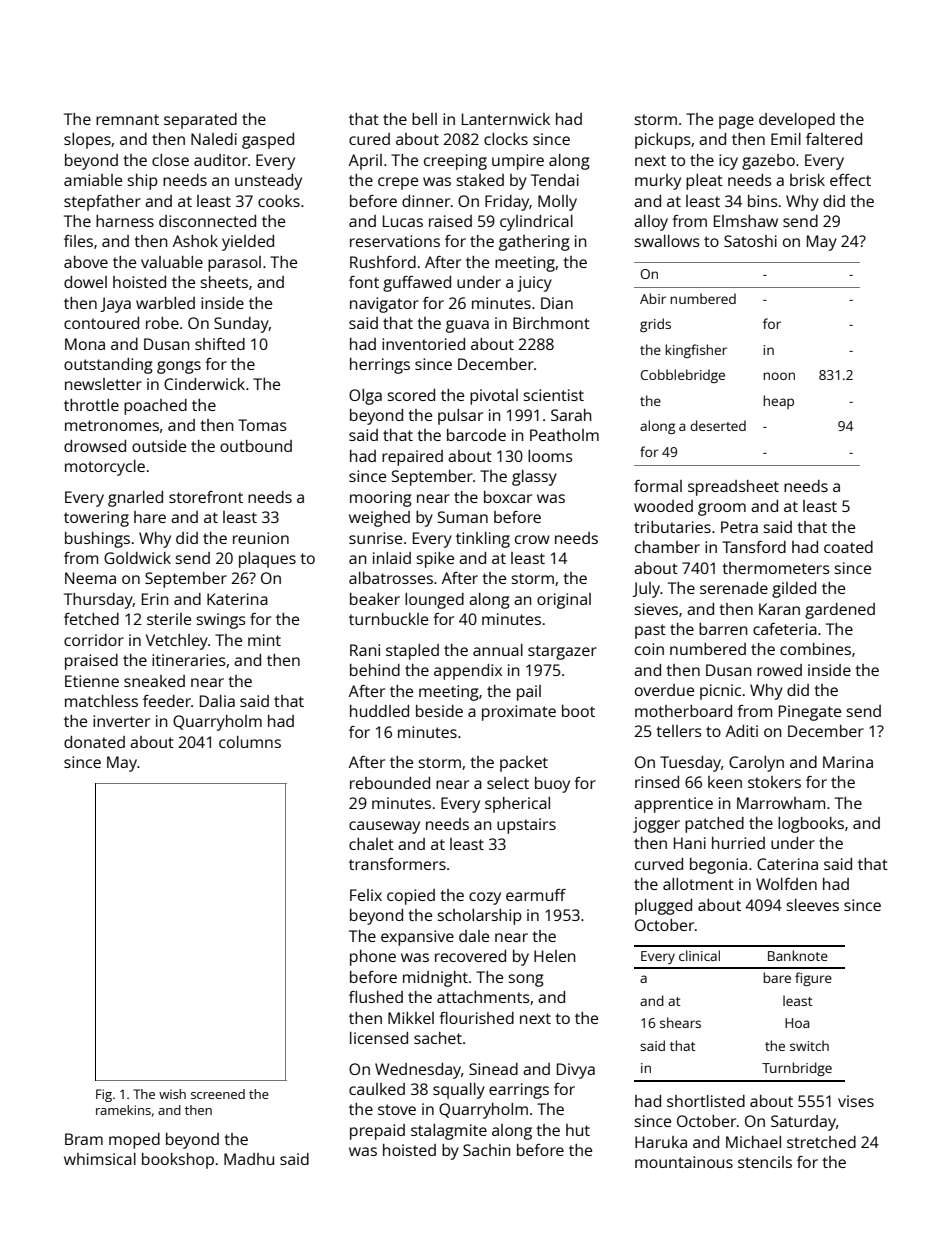 This screenshot has width=952, height=1233. Describe the element at coordinates (268, 141) in the screenshot. I see `gasped` at that location.
